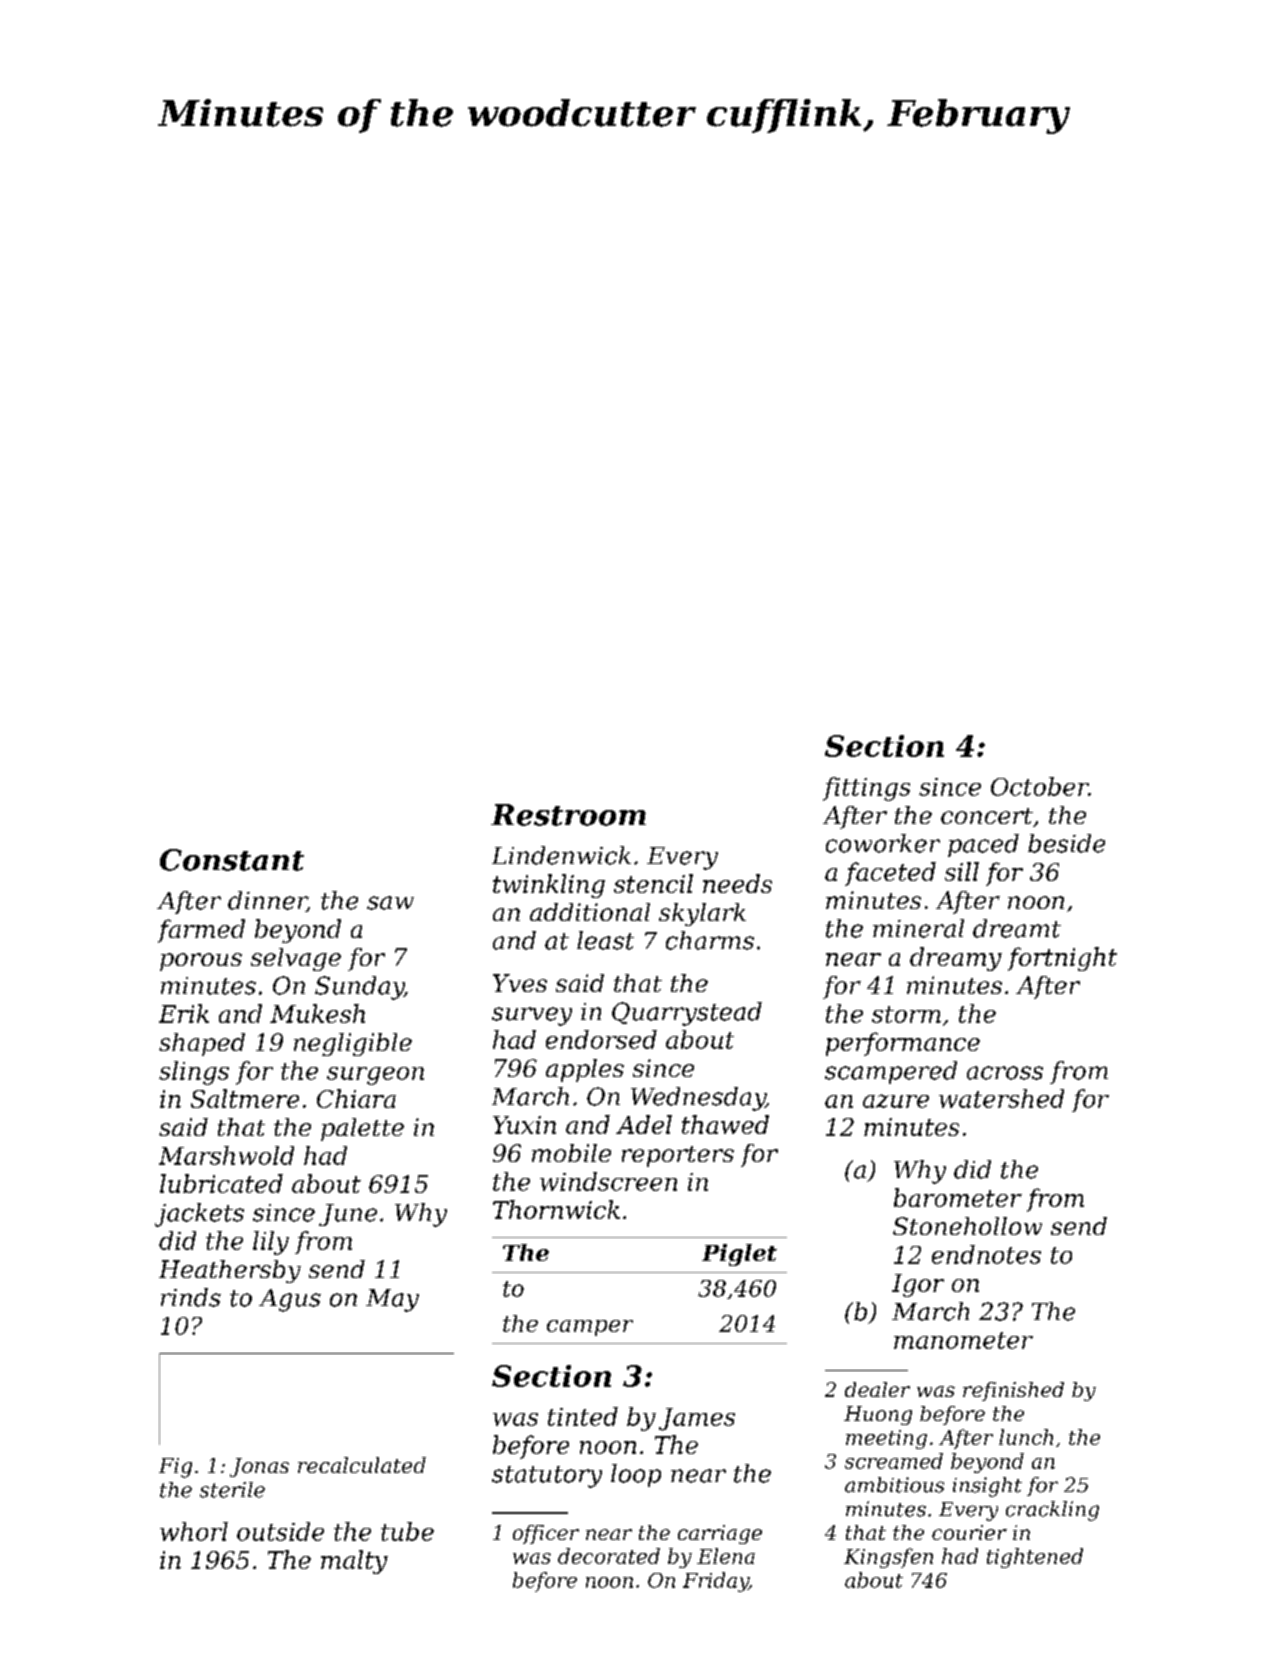  I want to click on across, so click(1005, 1073).
